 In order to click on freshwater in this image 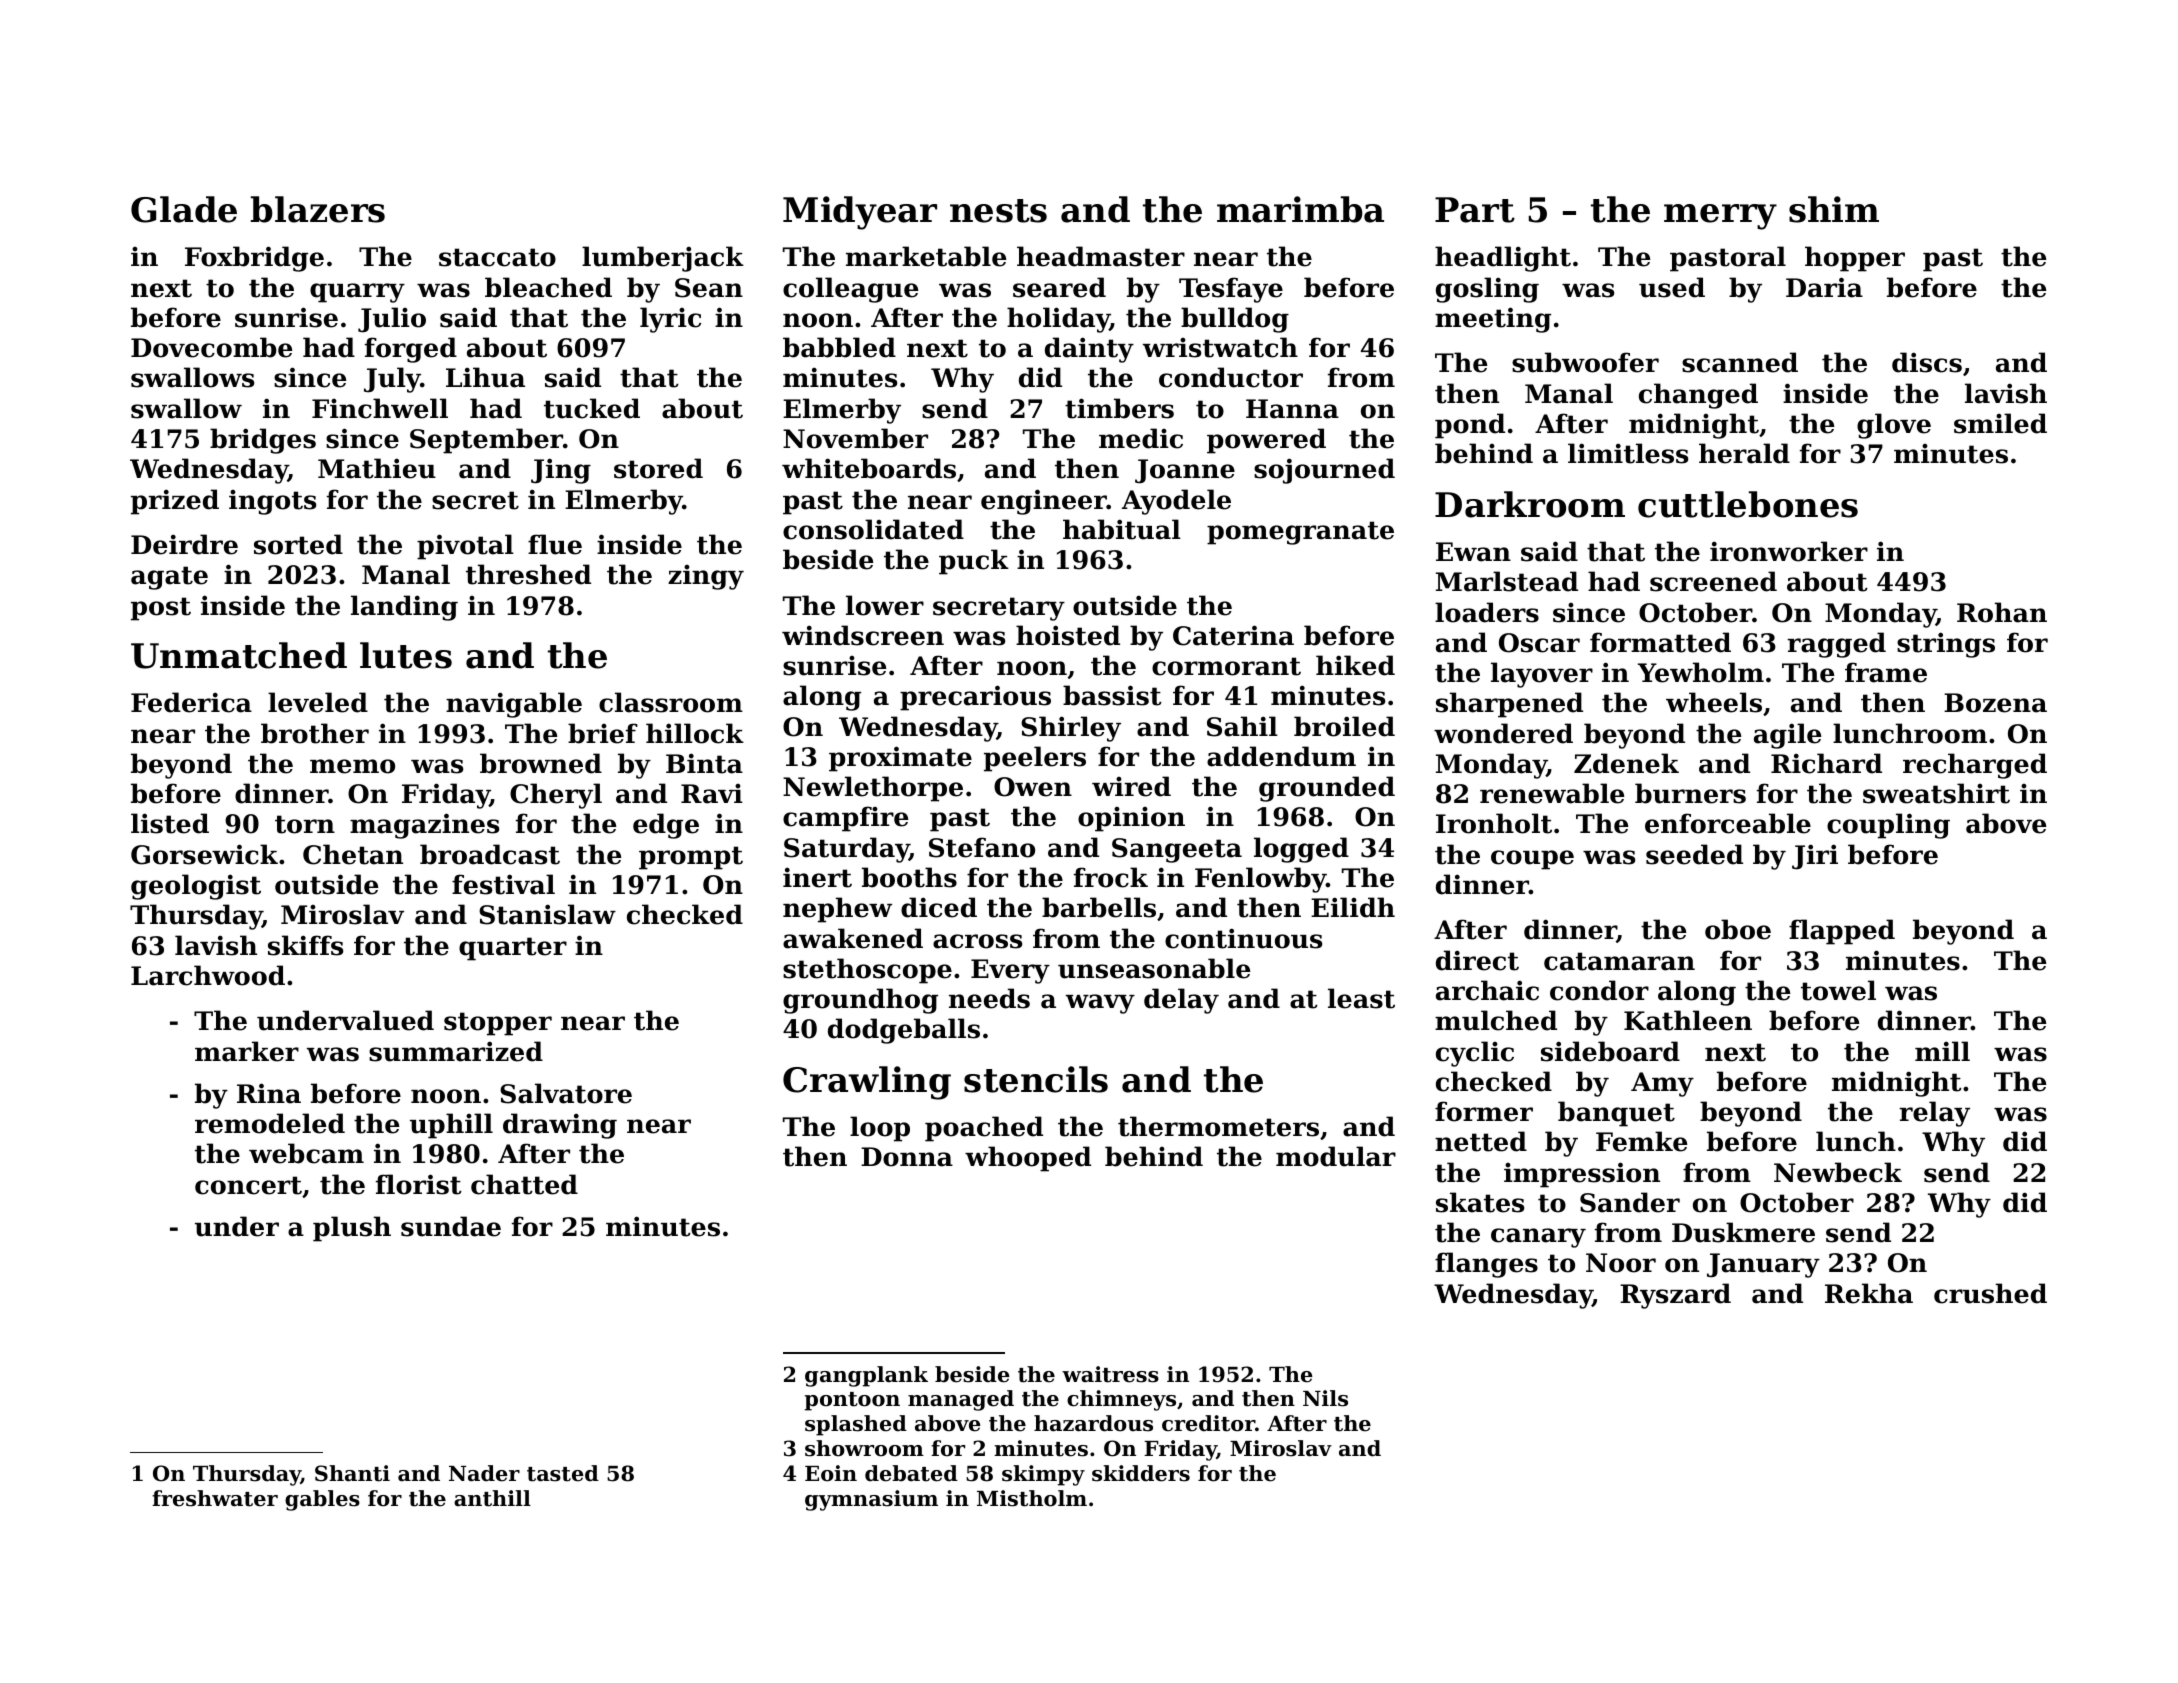, I will do `click(215, 1498)`.
